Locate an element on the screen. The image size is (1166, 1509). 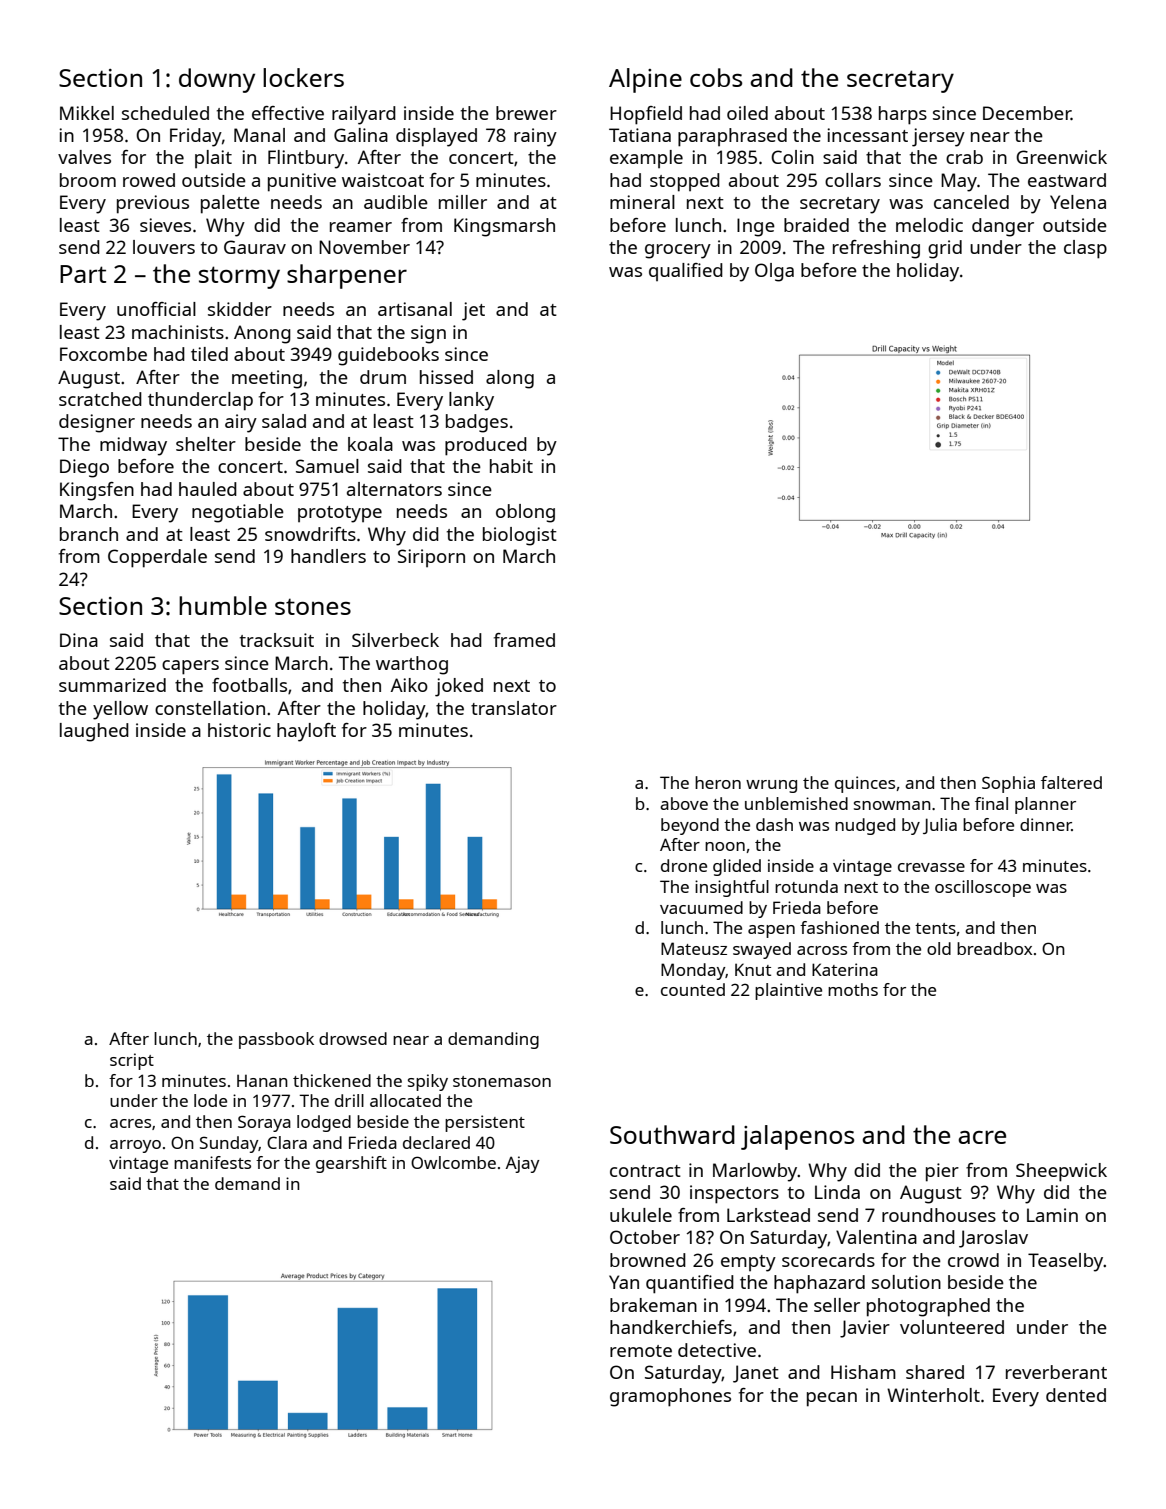
script is located at coordinates (132, 1061).
